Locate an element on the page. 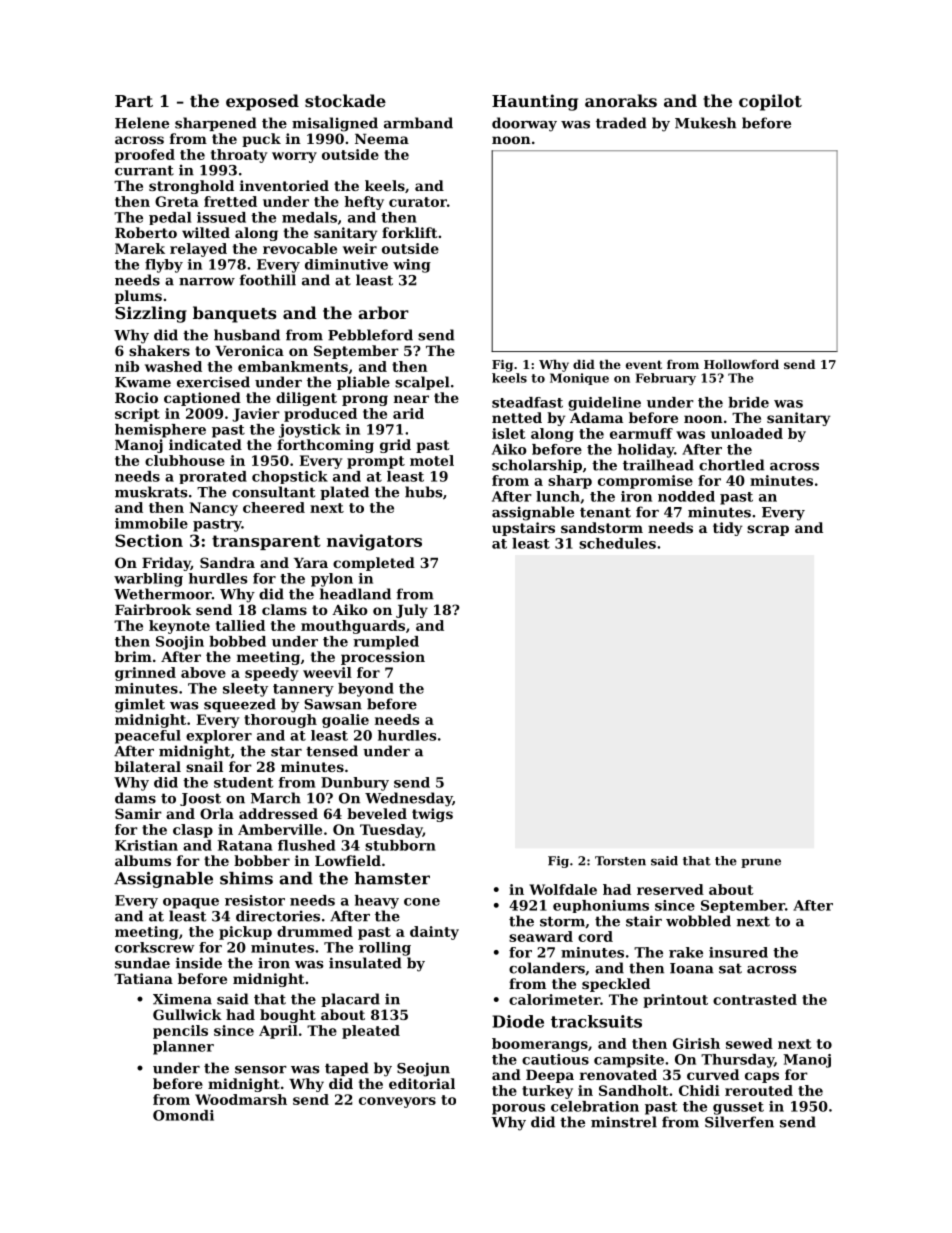 The height and width of the page is (1233, 952). Haunting is located at coordinates (535, 102).
